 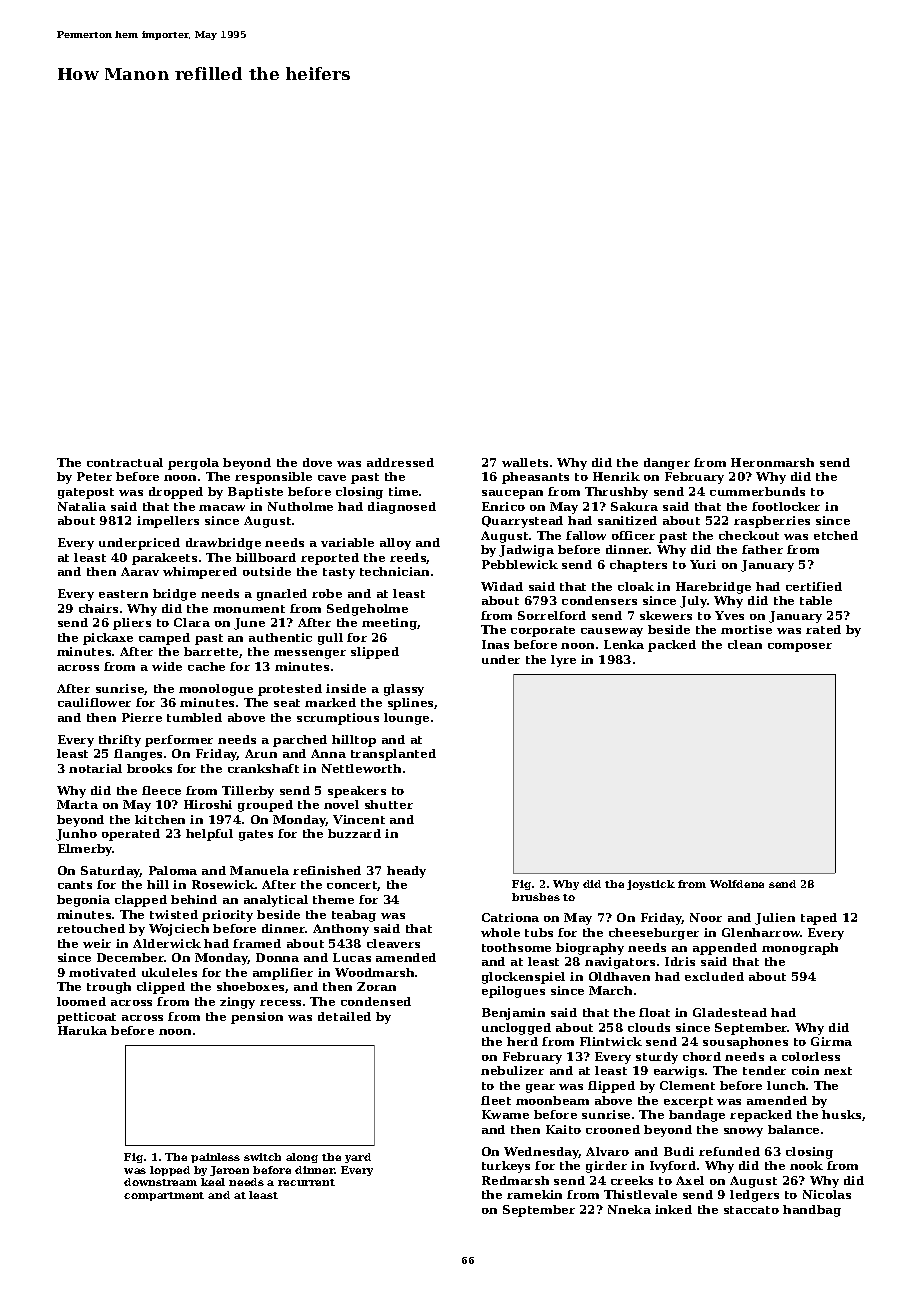 What do you see at coordinates (164, 1196) in the screenshot?
I see `compartment` at bounding box center [164, 1196].
